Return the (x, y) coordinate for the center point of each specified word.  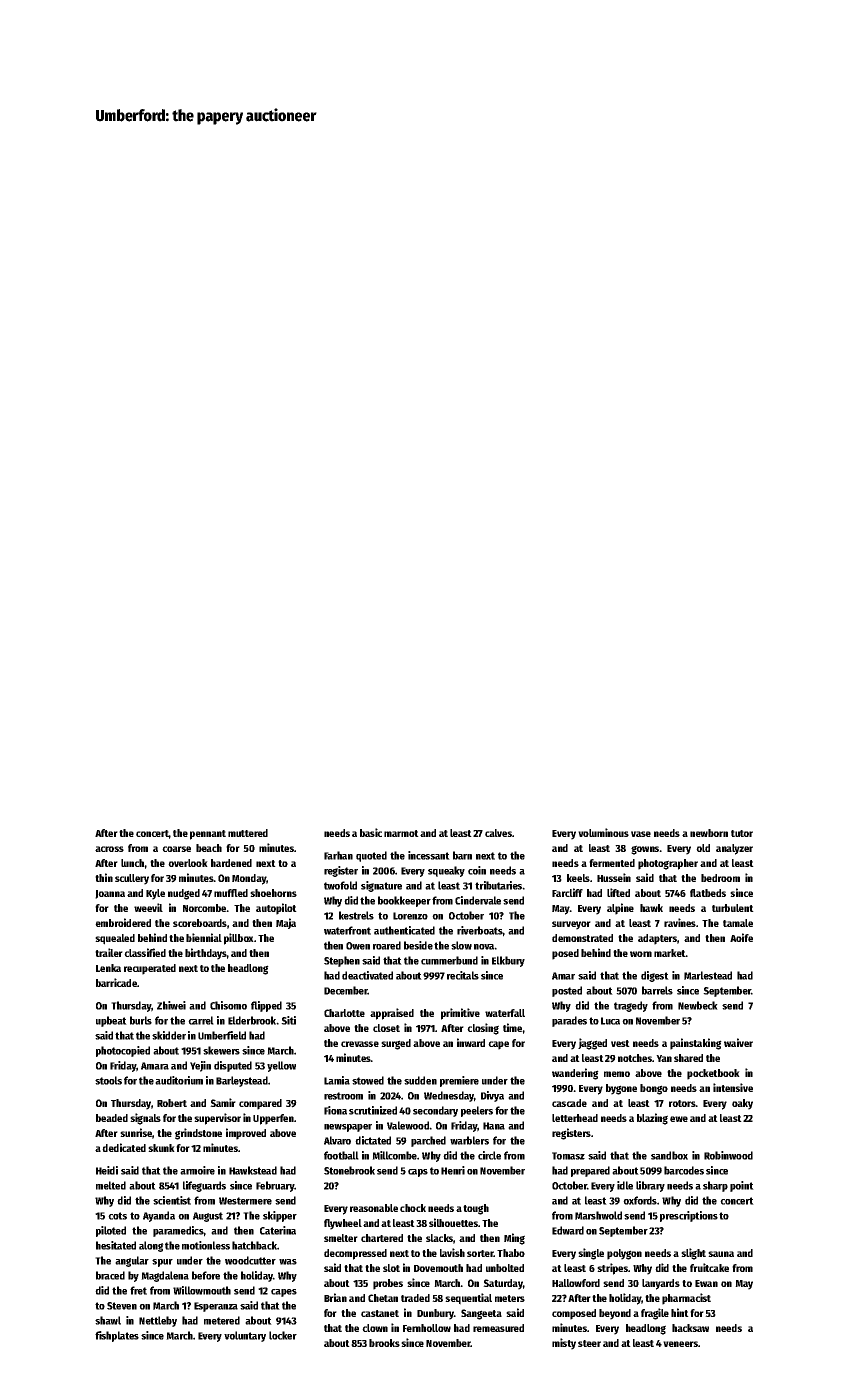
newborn (709, 833)
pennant (208, 835)
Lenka (108, 968)
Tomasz (568, 1156)
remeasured (498, 1328)
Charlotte (344, 1013)
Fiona (335, 1110)
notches (635, 1058)
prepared (590, 1171)
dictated (373, 1140)
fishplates (117, 1336)
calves (498, 833)
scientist (172, 1200)
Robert (172, 1103)
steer (589, 1343)
